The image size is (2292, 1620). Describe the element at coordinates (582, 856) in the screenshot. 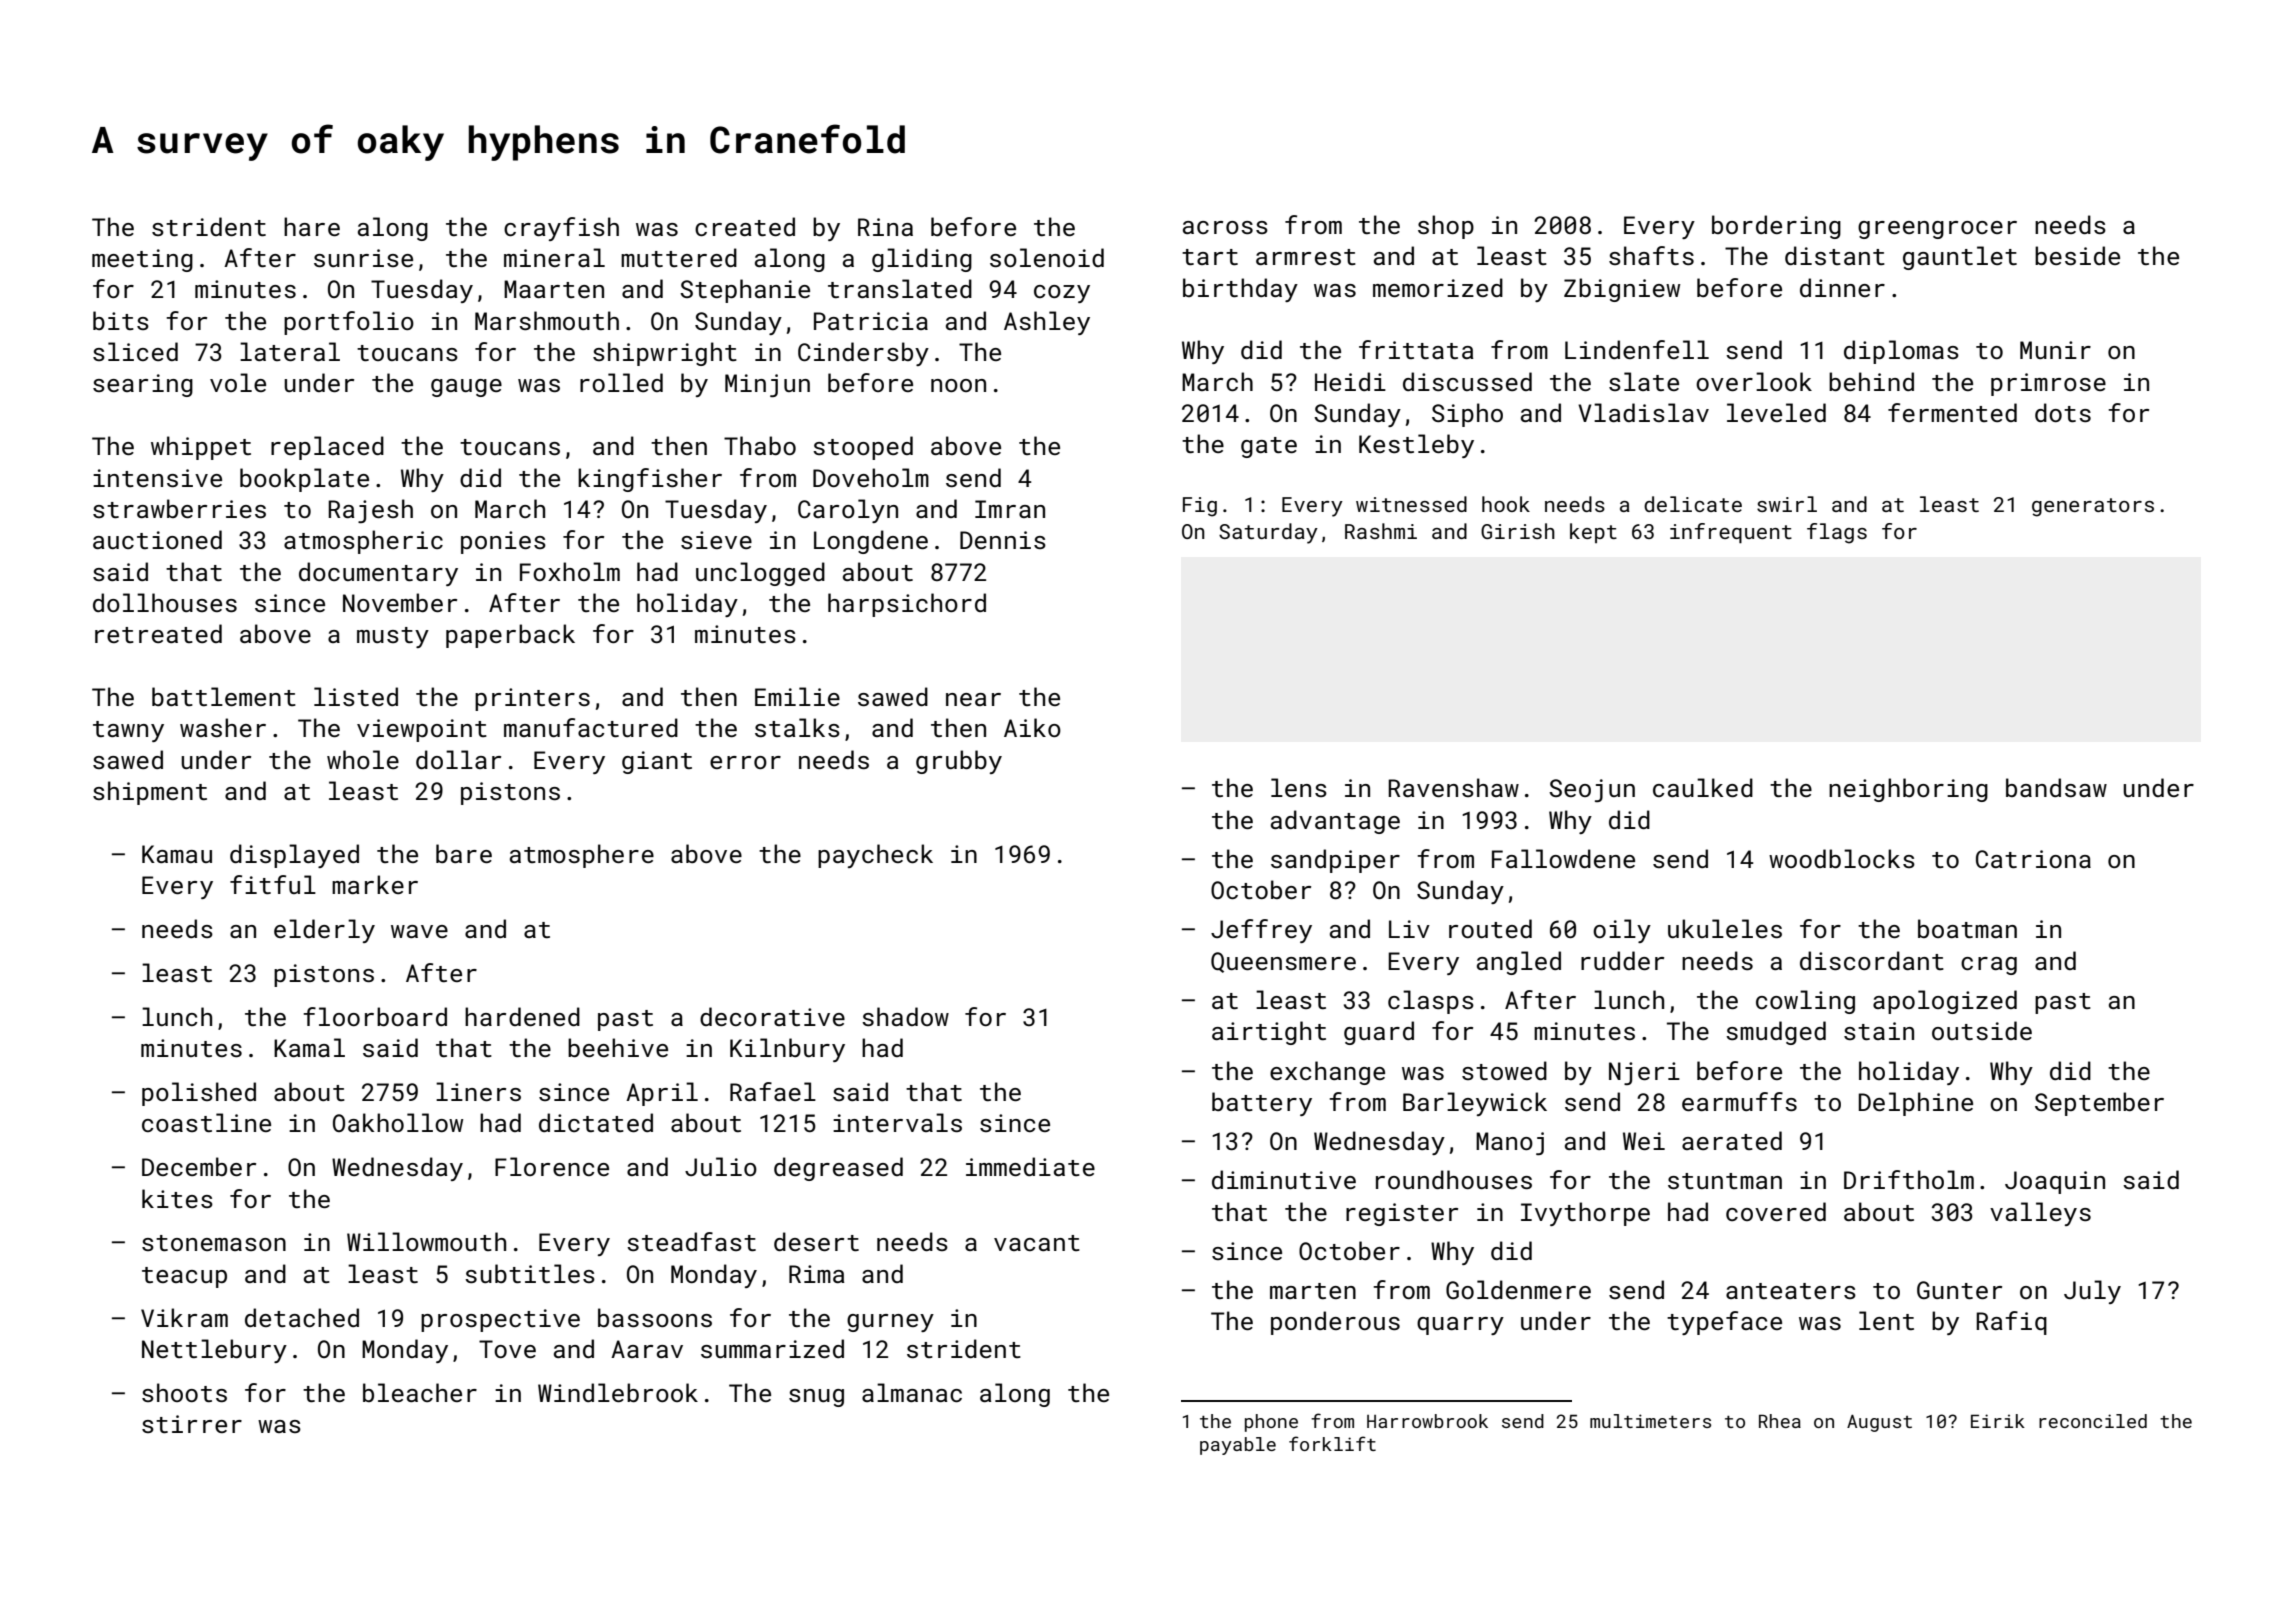

I see `atmosphere` at that location.
